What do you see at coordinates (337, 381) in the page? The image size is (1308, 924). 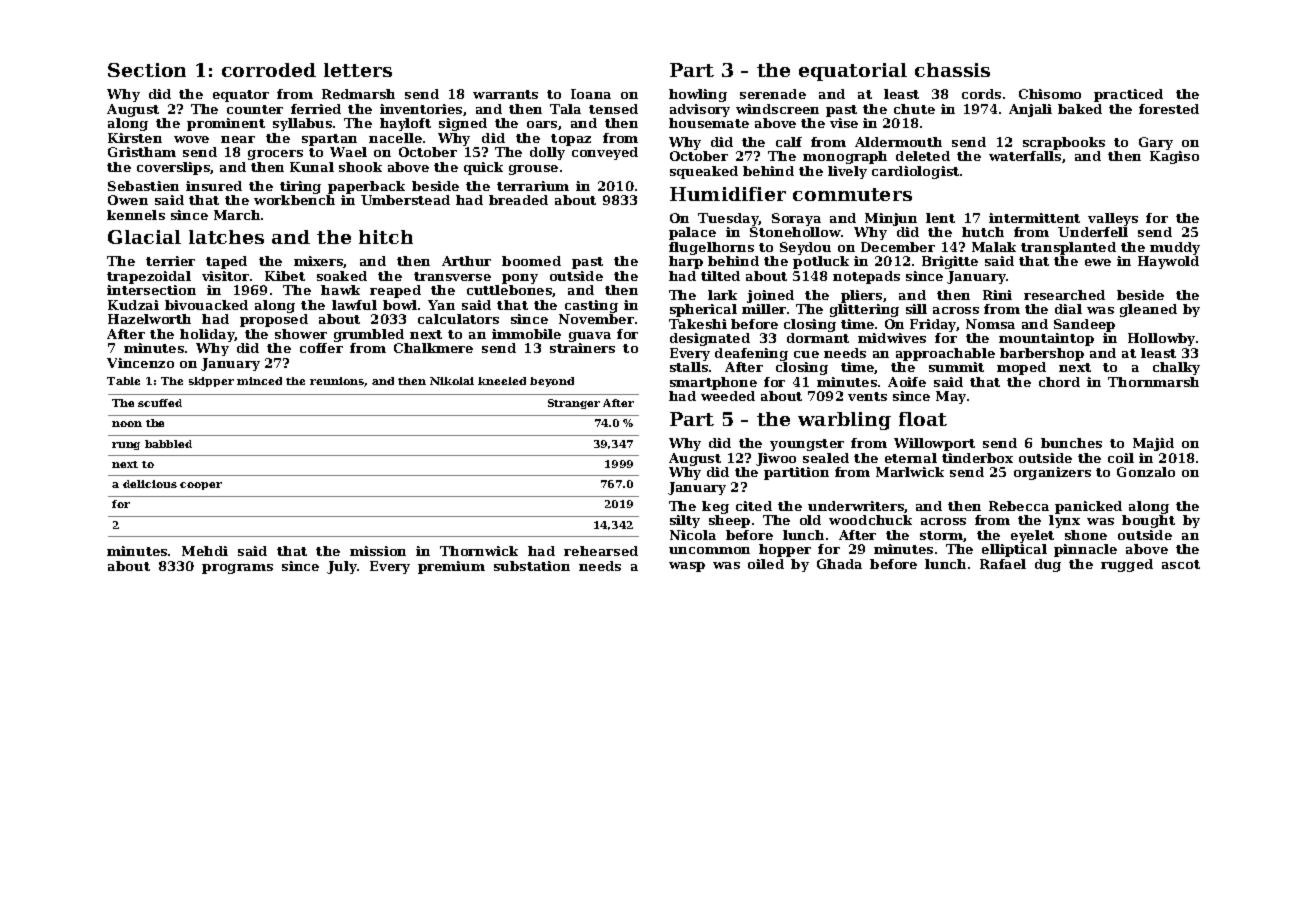 I see `reunions` at bounding box center [337, 381].
